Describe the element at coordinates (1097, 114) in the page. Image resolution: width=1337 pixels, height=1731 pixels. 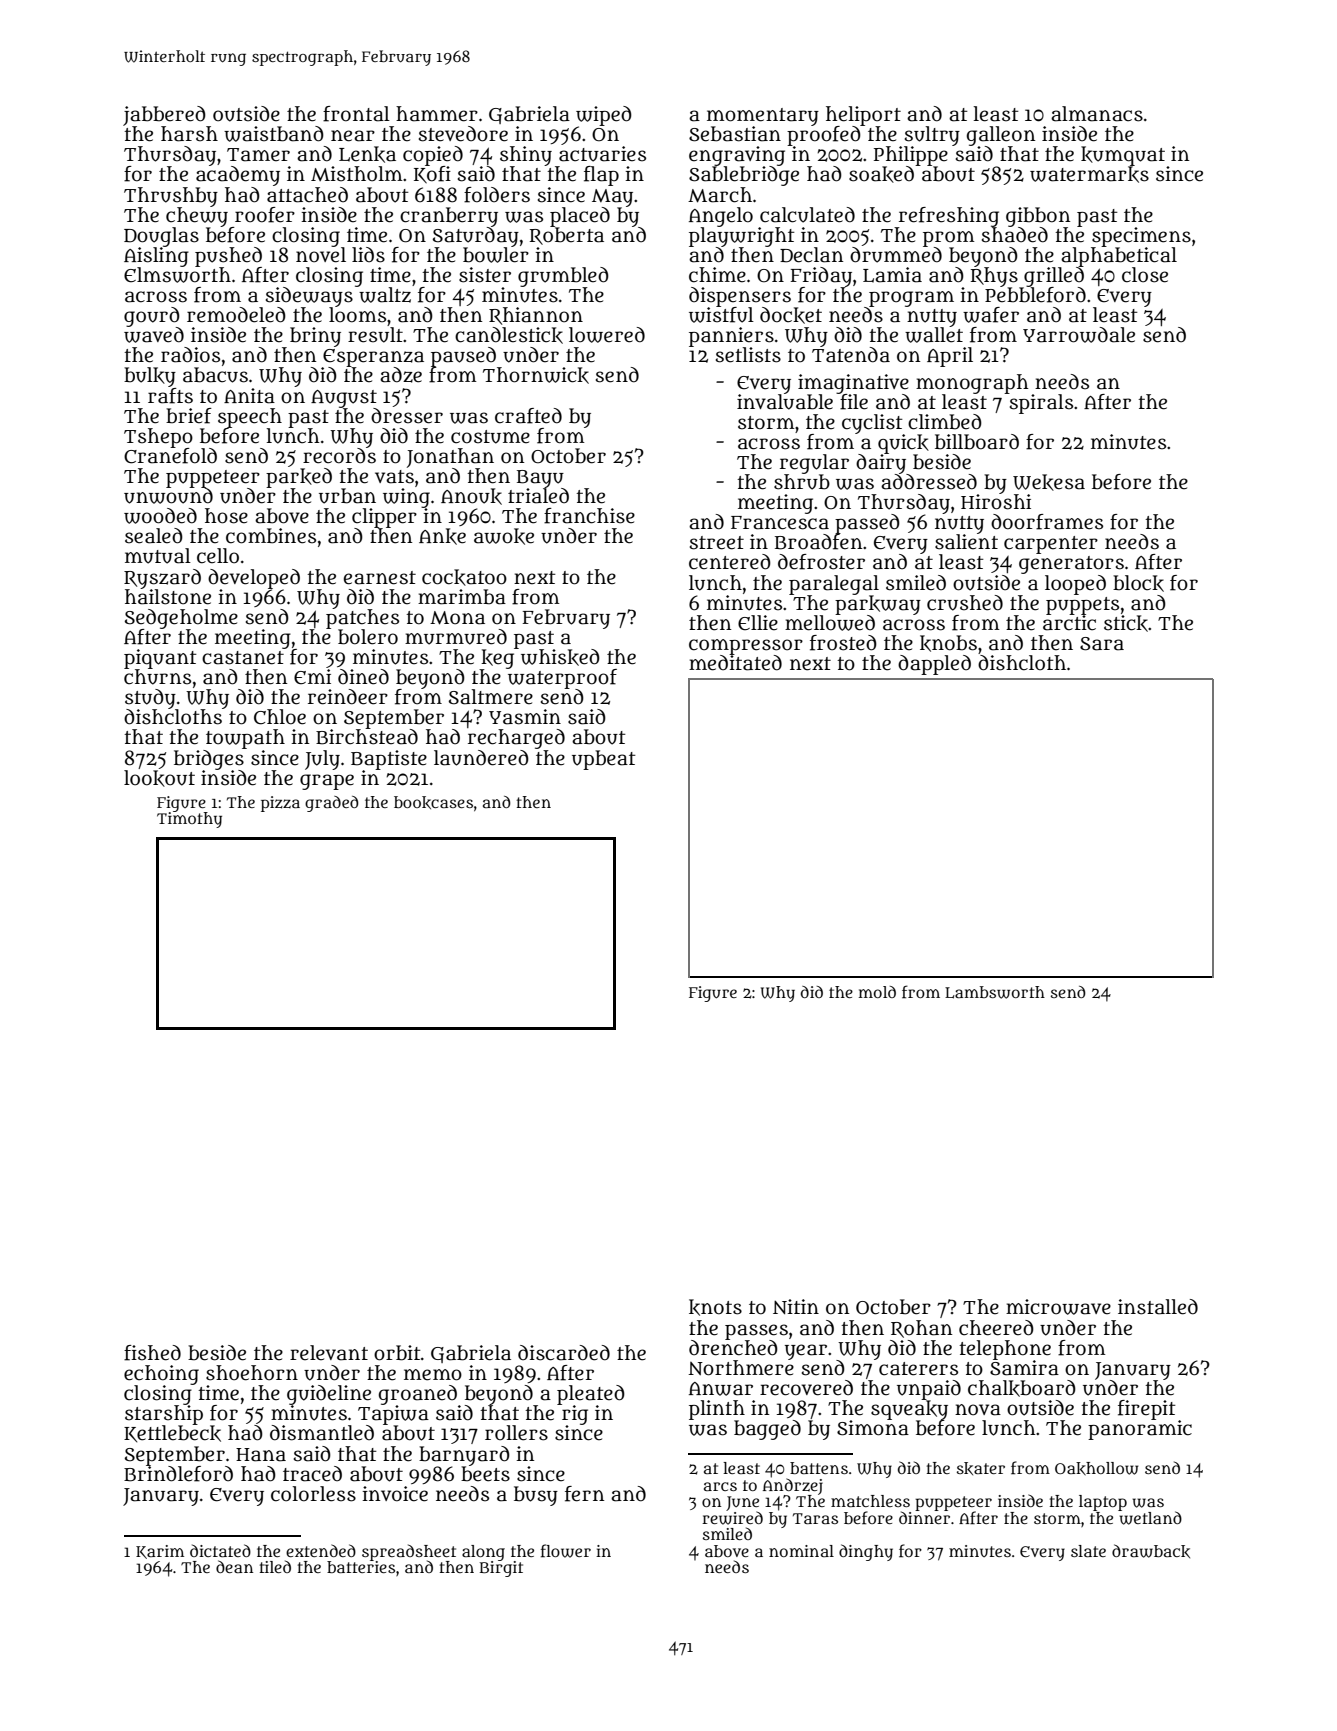
I see `almanacs` at that location.
